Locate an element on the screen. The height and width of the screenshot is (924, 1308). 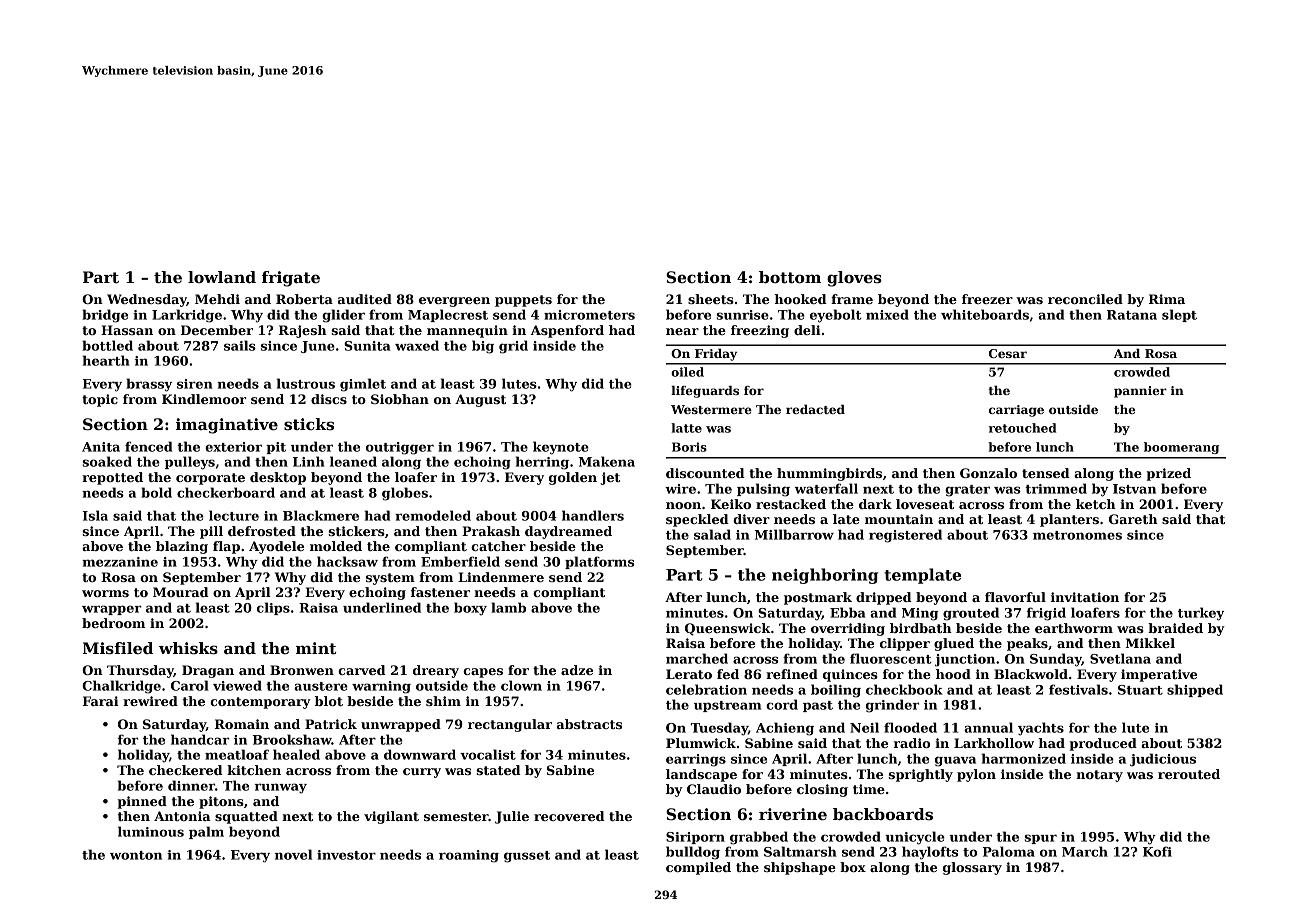
braided is located at coordinates (1175, 628).
